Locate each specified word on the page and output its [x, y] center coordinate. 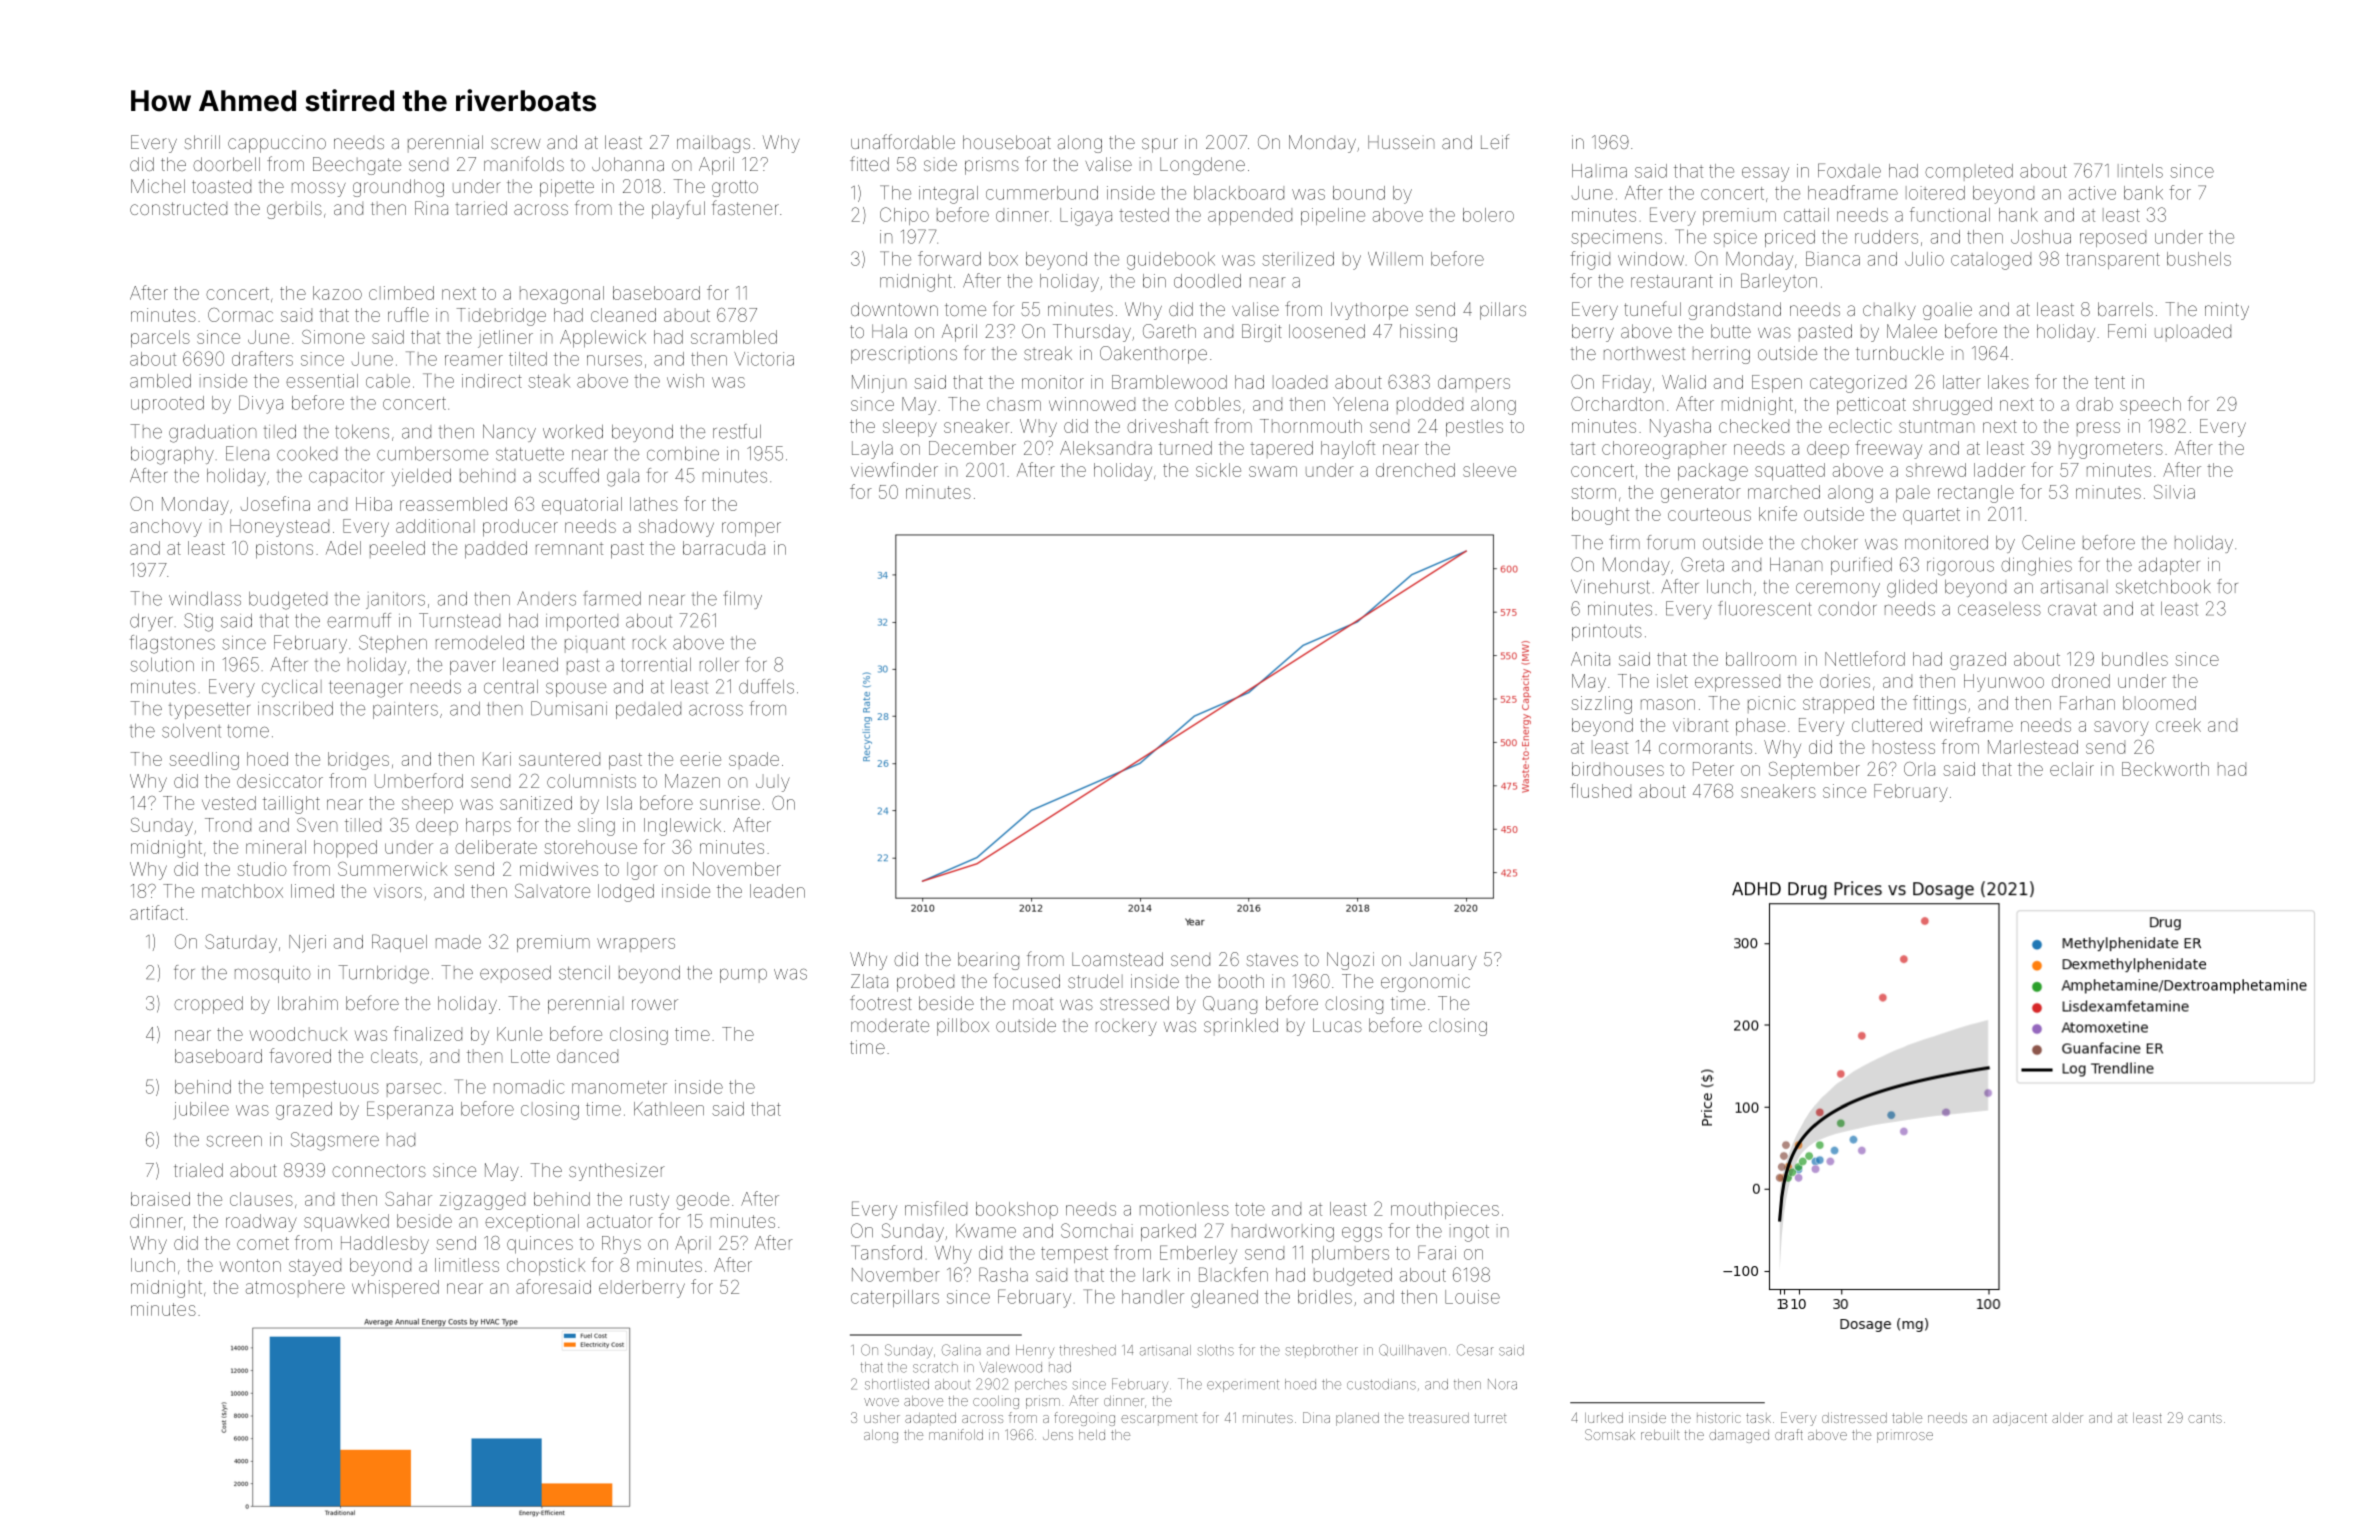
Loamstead [1117, 959]
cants [2205, 1418]
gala [623, 478]
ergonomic [1425, 983]
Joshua [2041, 237]
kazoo [337, 293]
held [1092, 1435]
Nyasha [1680, 428]
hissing [1428, 333]
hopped [345, 849]
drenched [1415, 470]
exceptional [532, 1222]
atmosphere [295, 1288]
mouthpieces [1445, 1210]
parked [1168, 1232]
